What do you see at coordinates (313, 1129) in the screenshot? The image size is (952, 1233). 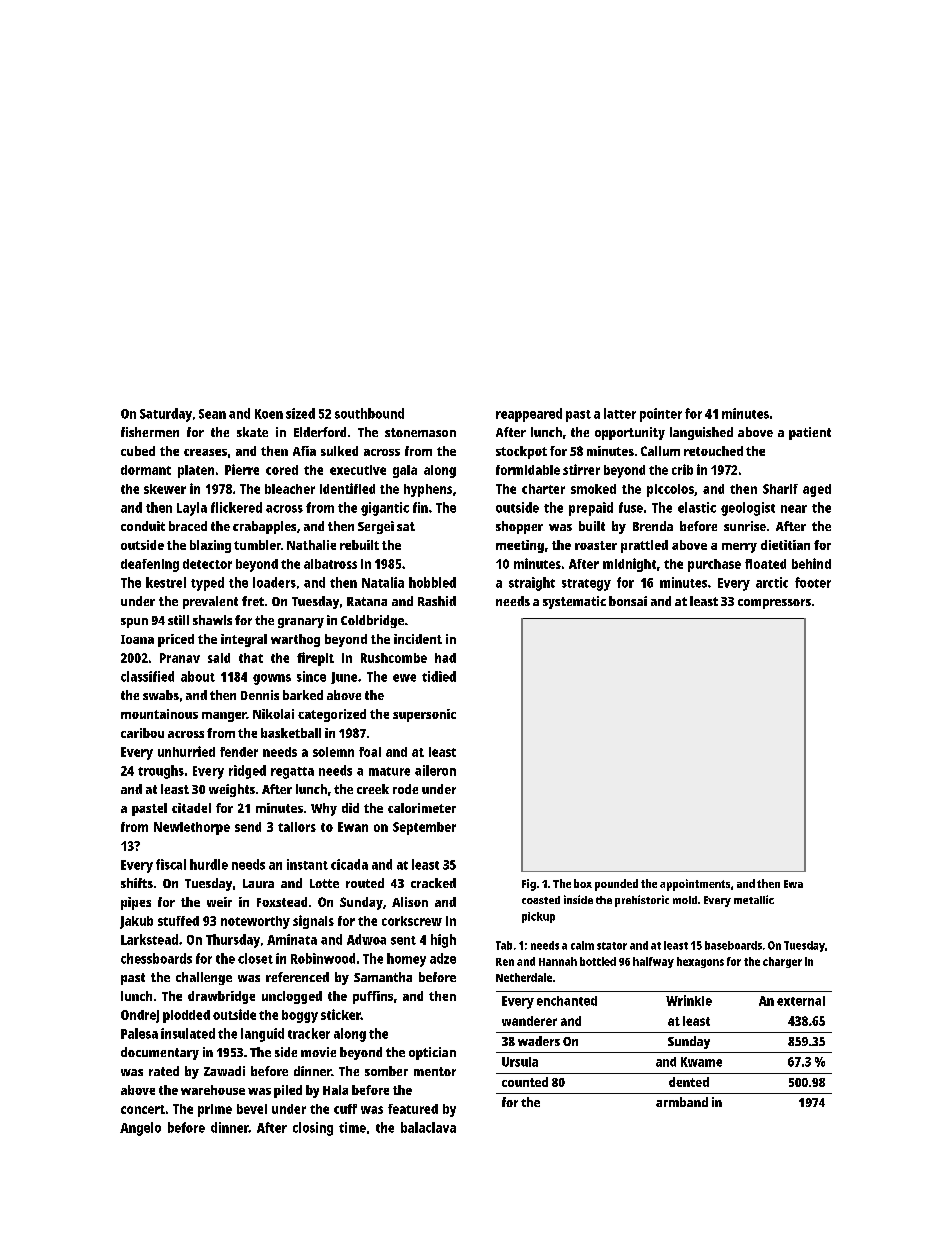 I see `closing` at bounding box center [313, 1129].
